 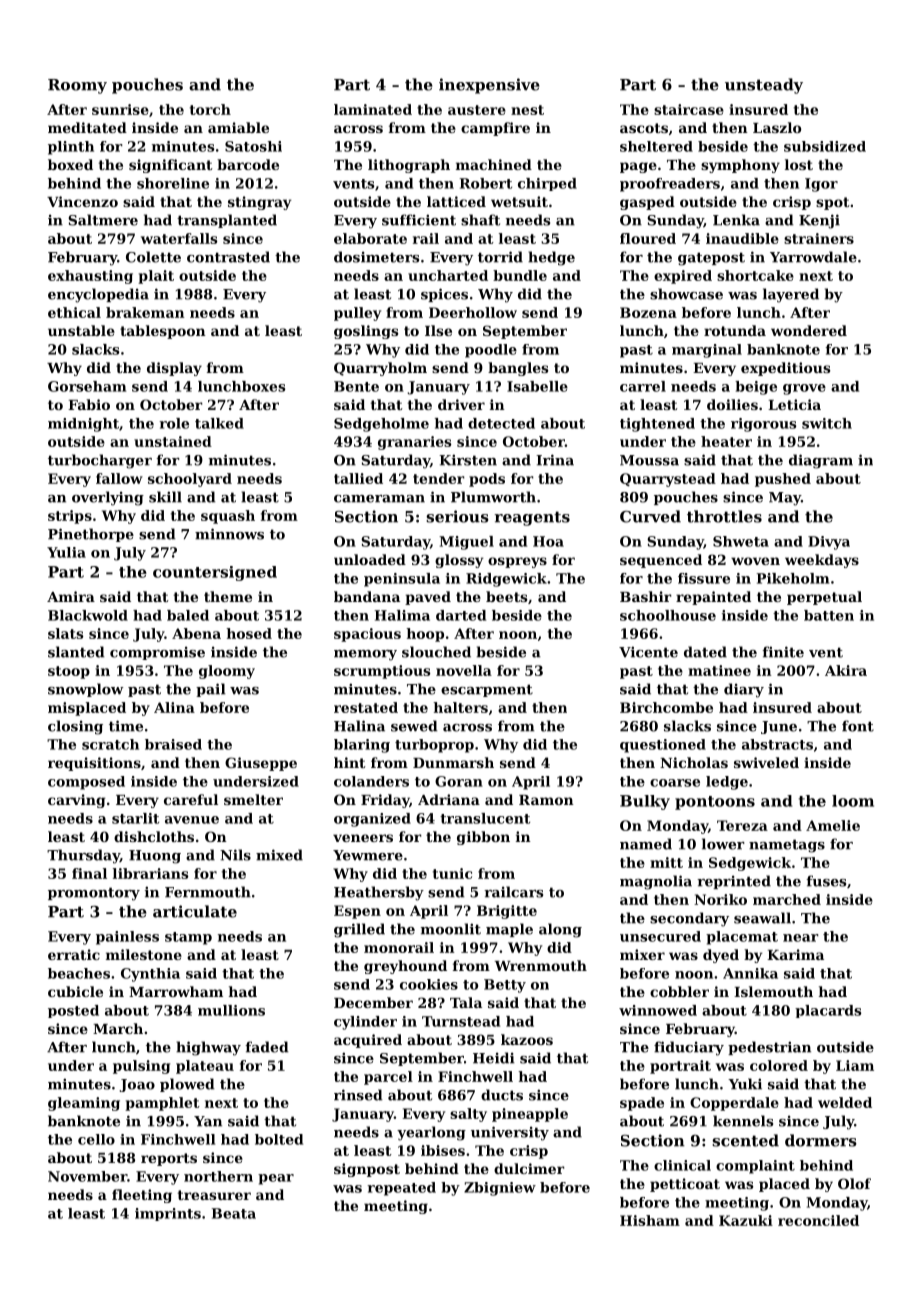 What do you see at coordinates (483, 838) in the screenshot?
I see `gibbon` at bounding box center [483, 838].
